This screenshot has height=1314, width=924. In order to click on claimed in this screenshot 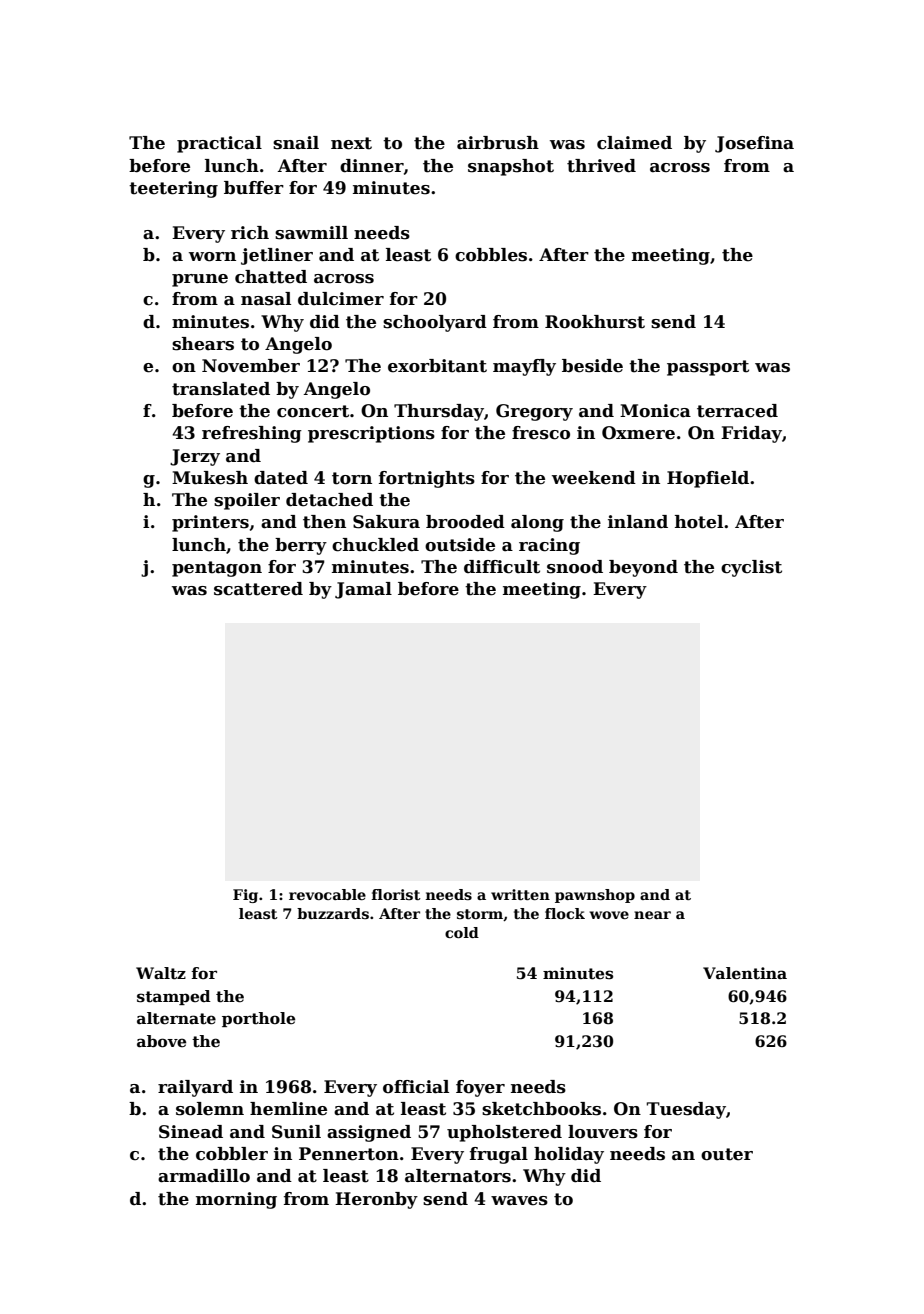, I will do `click(634, 143)`.
